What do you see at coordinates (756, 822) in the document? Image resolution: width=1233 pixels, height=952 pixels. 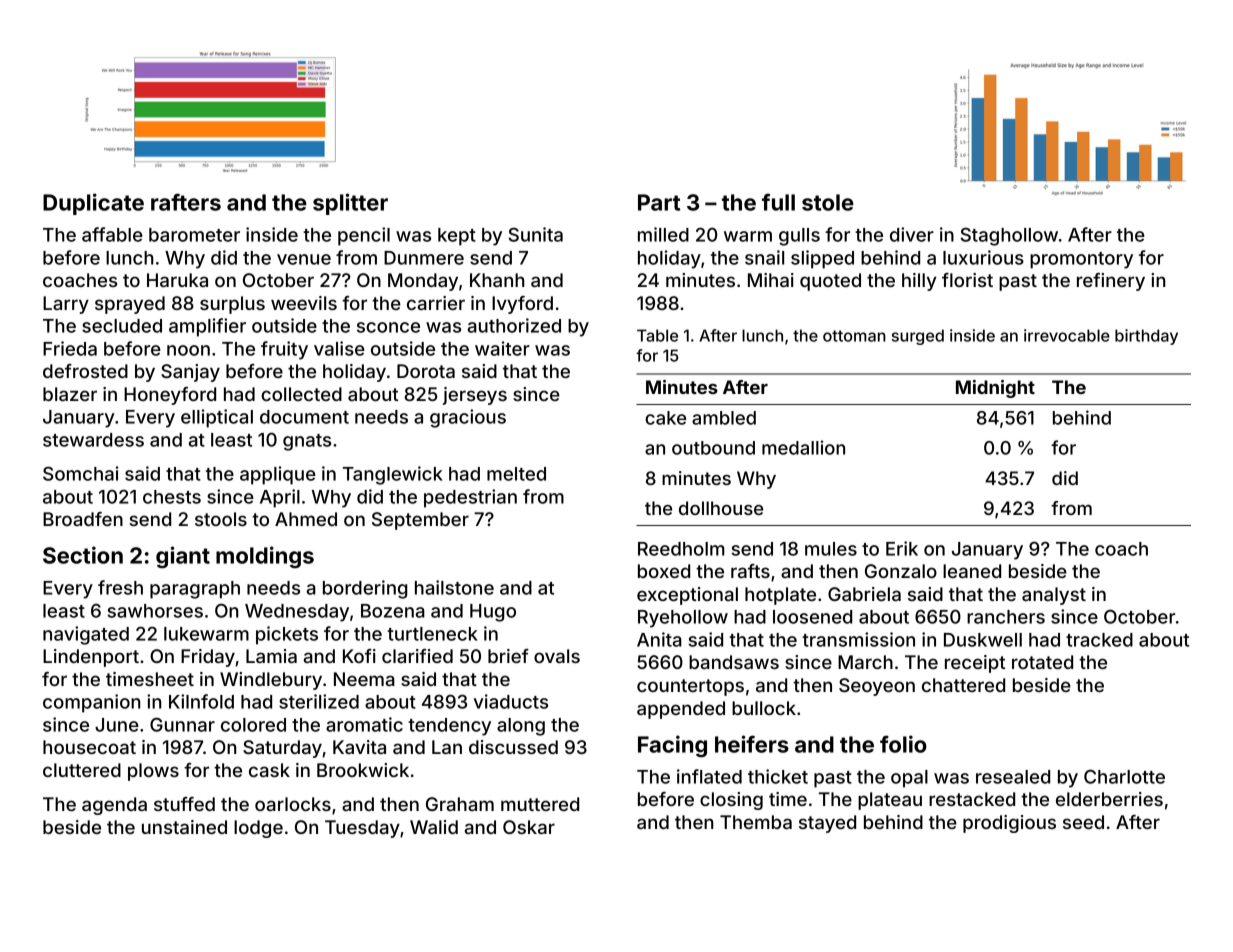 I see `Themba` at bounding box center [756, 822].
